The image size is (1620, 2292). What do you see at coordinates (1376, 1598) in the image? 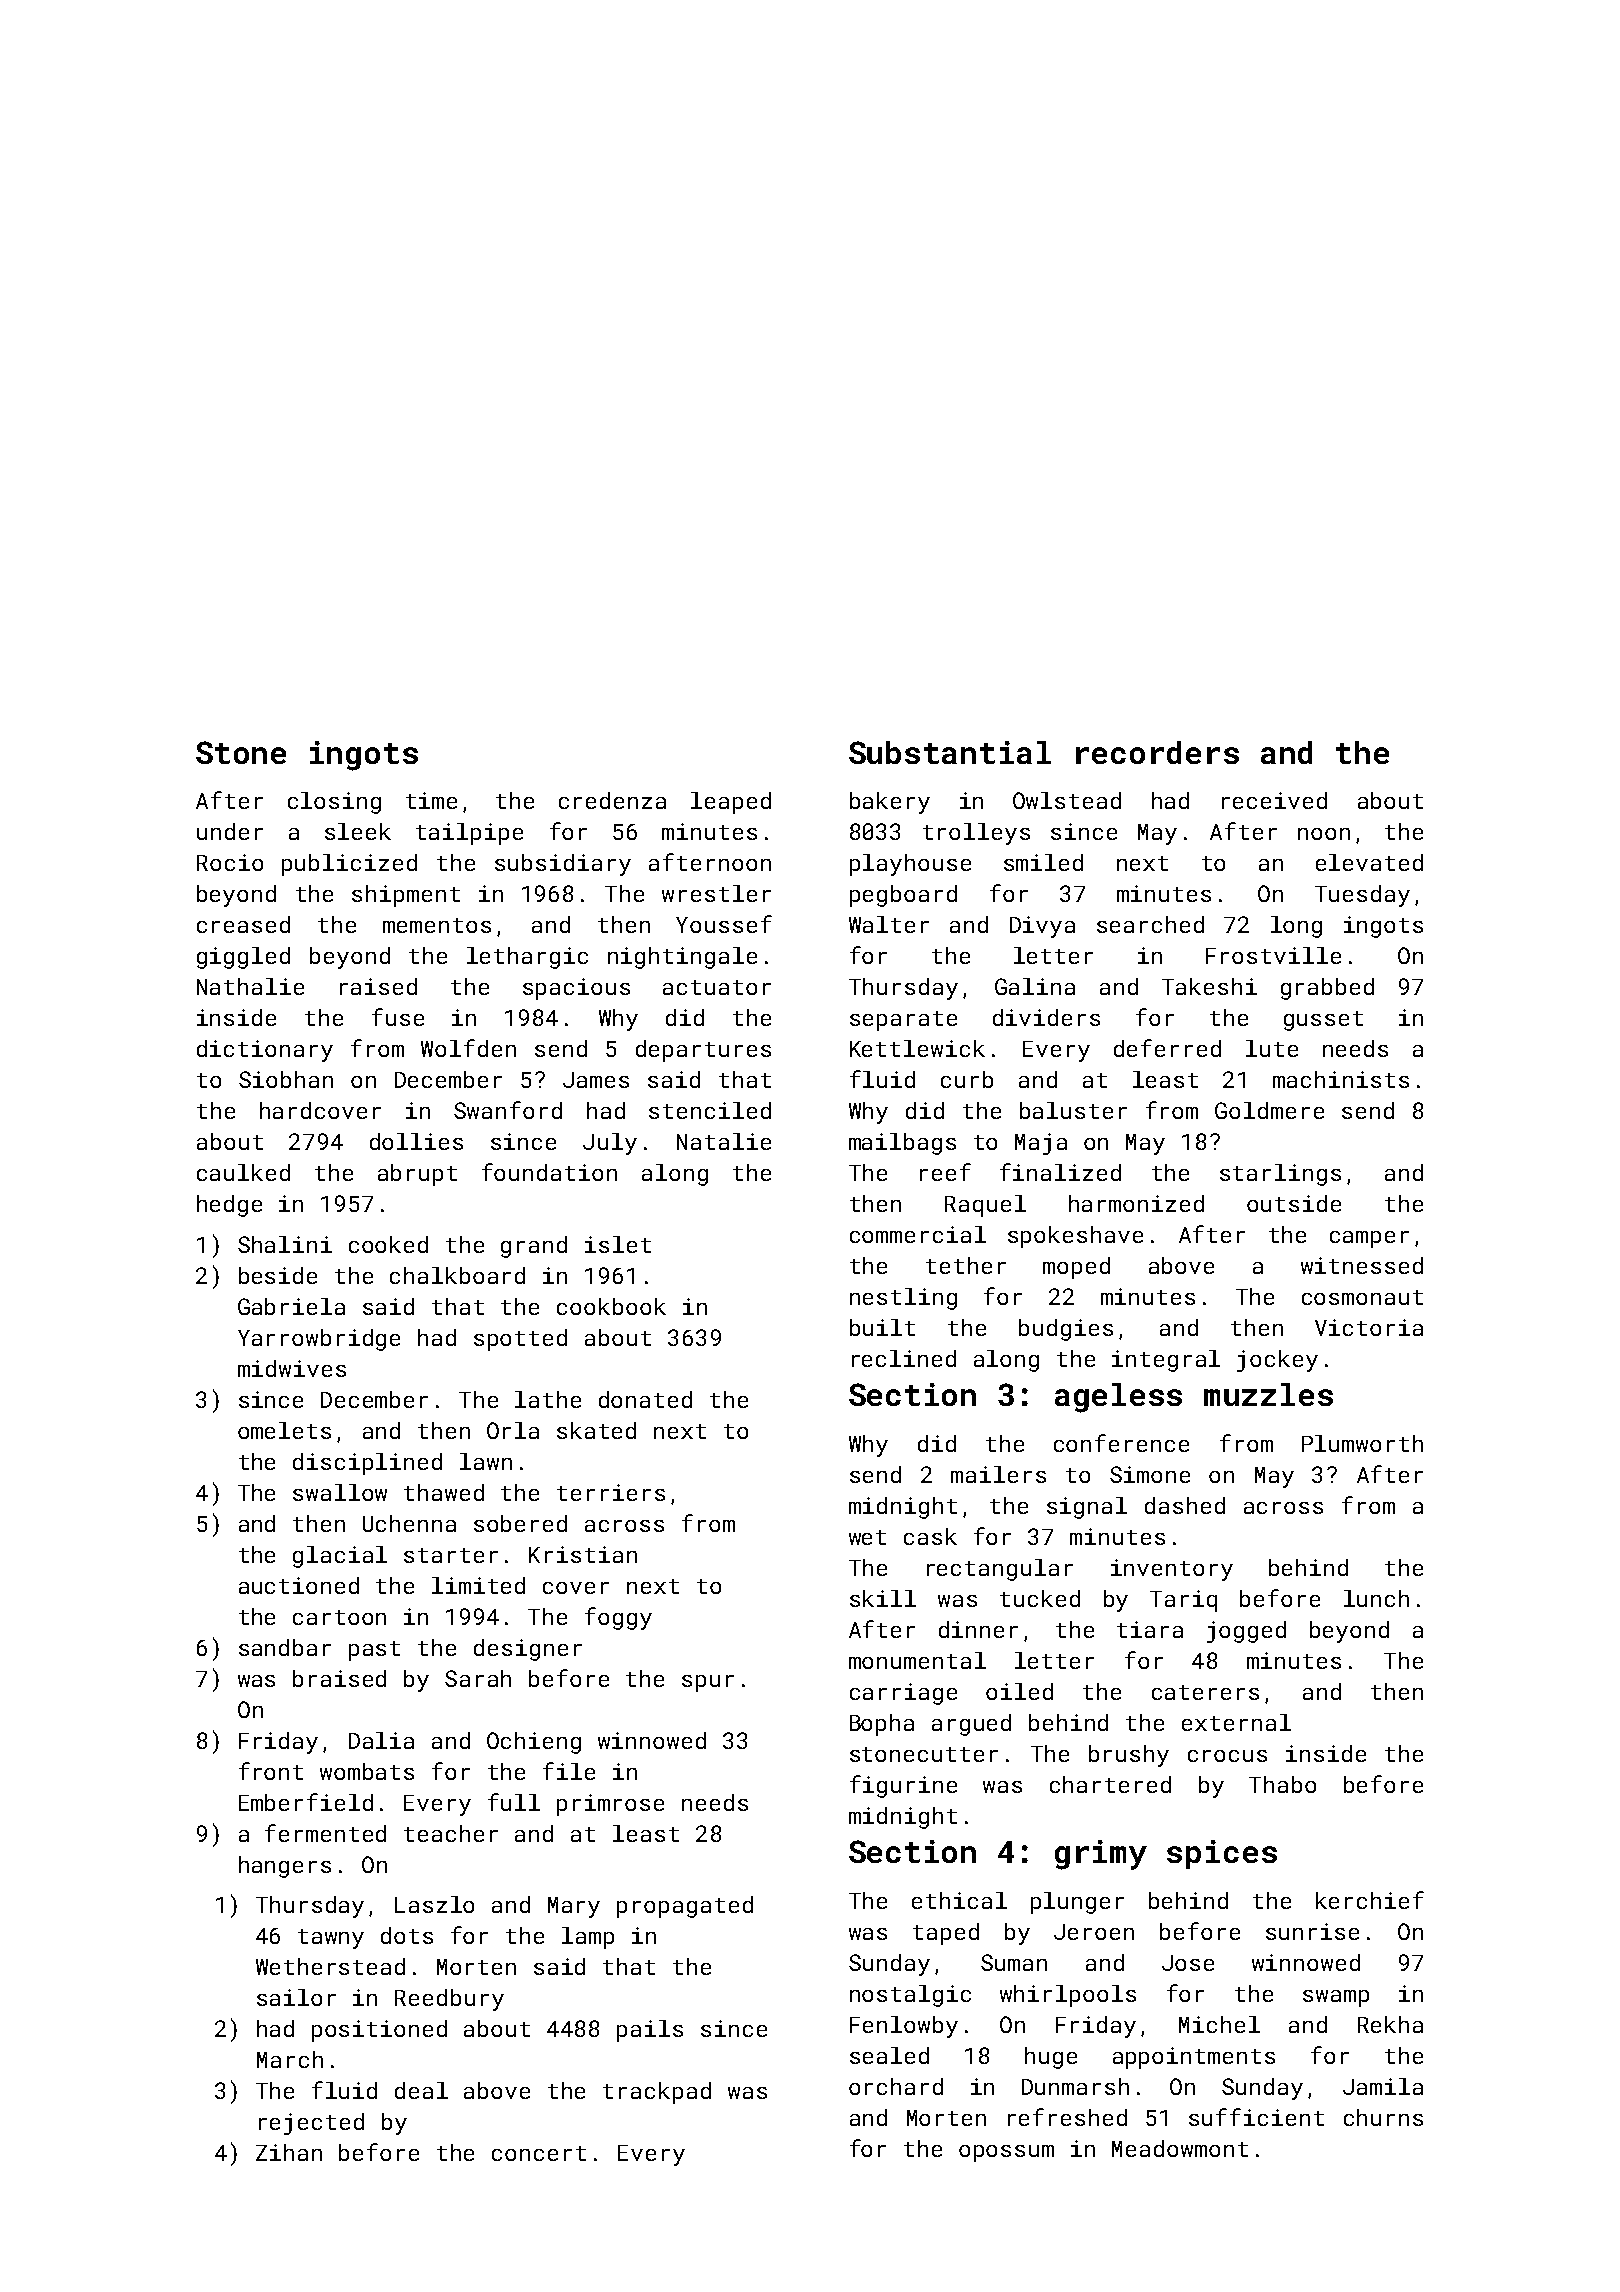
I see `lunch` at bounding box center [1376, 1598].
